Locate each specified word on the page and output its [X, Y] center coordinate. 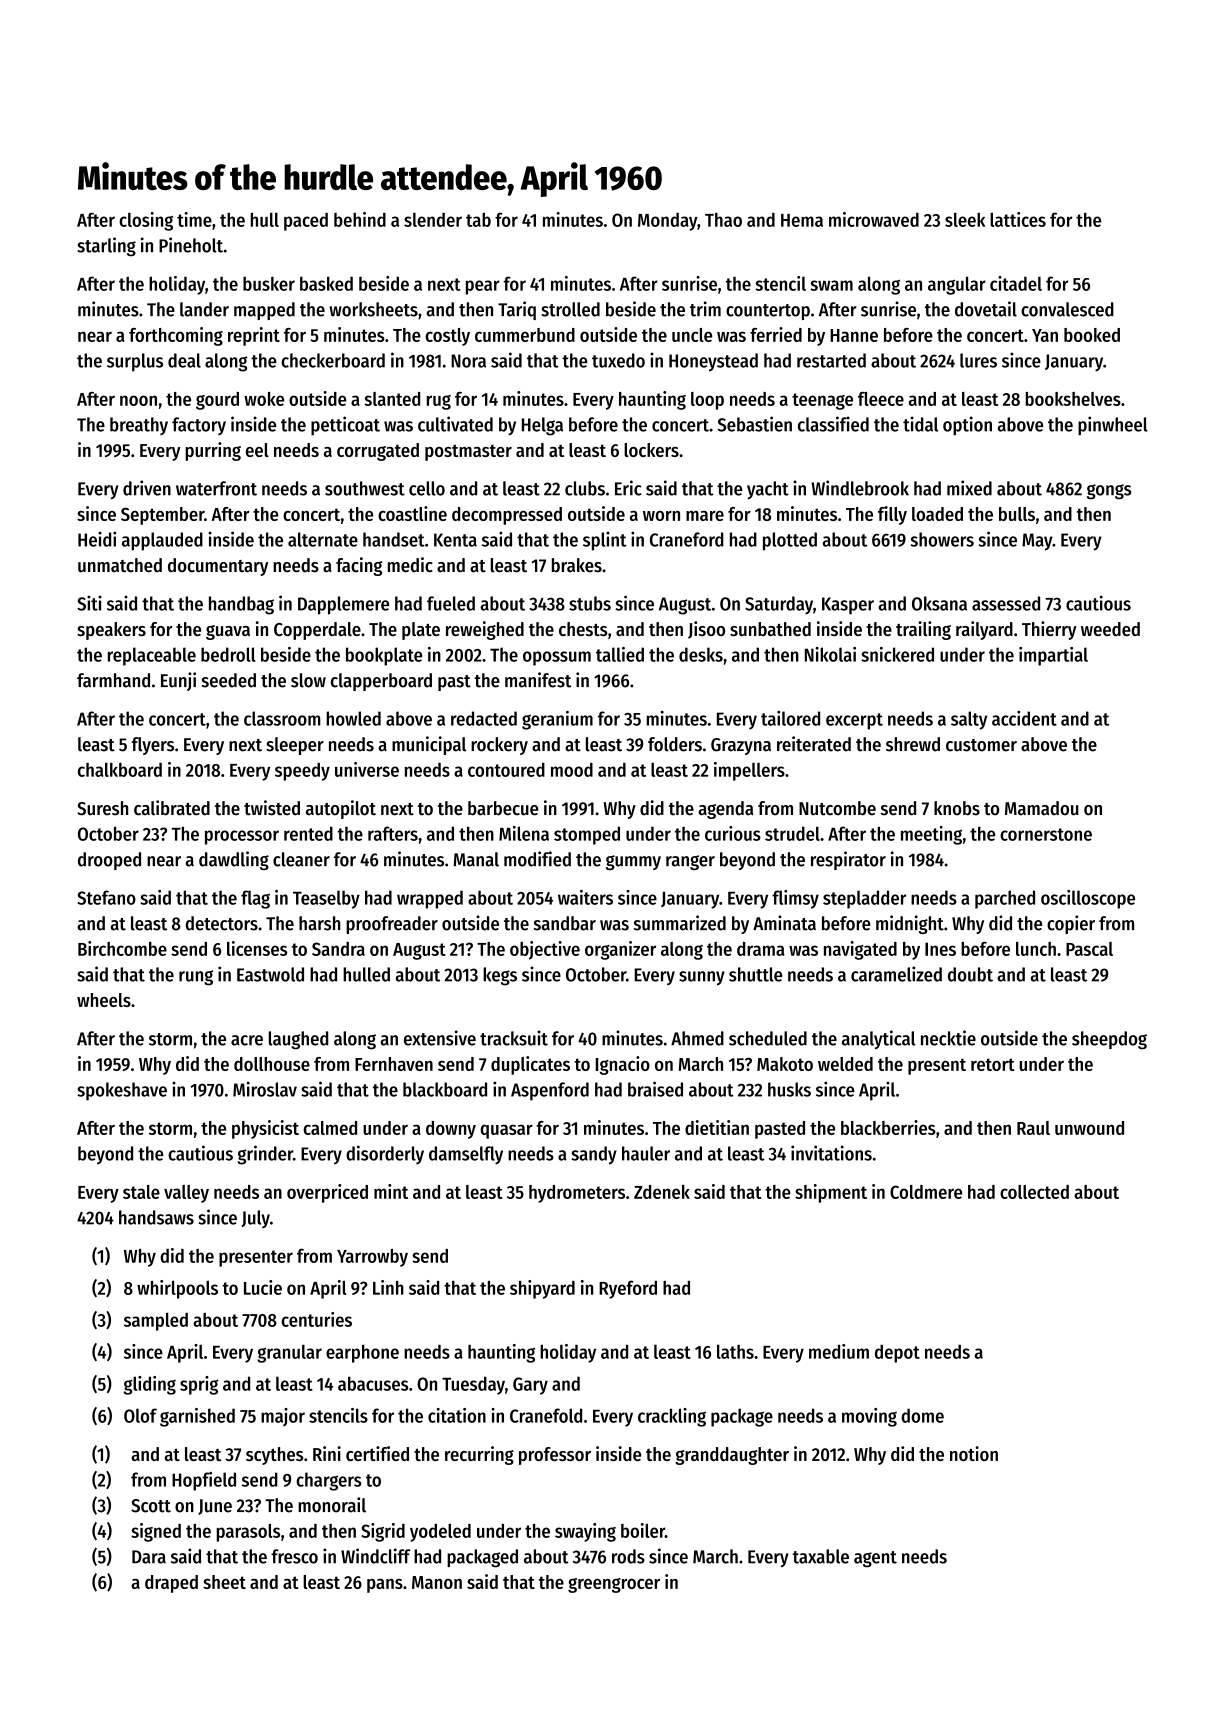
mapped [264, 311]
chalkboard [120, 770]
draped [171, 1584]
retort [993, 1064]
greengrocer [614, 1585]
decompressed [507, 516]
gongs [1109, 492]
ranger [690, 862]
